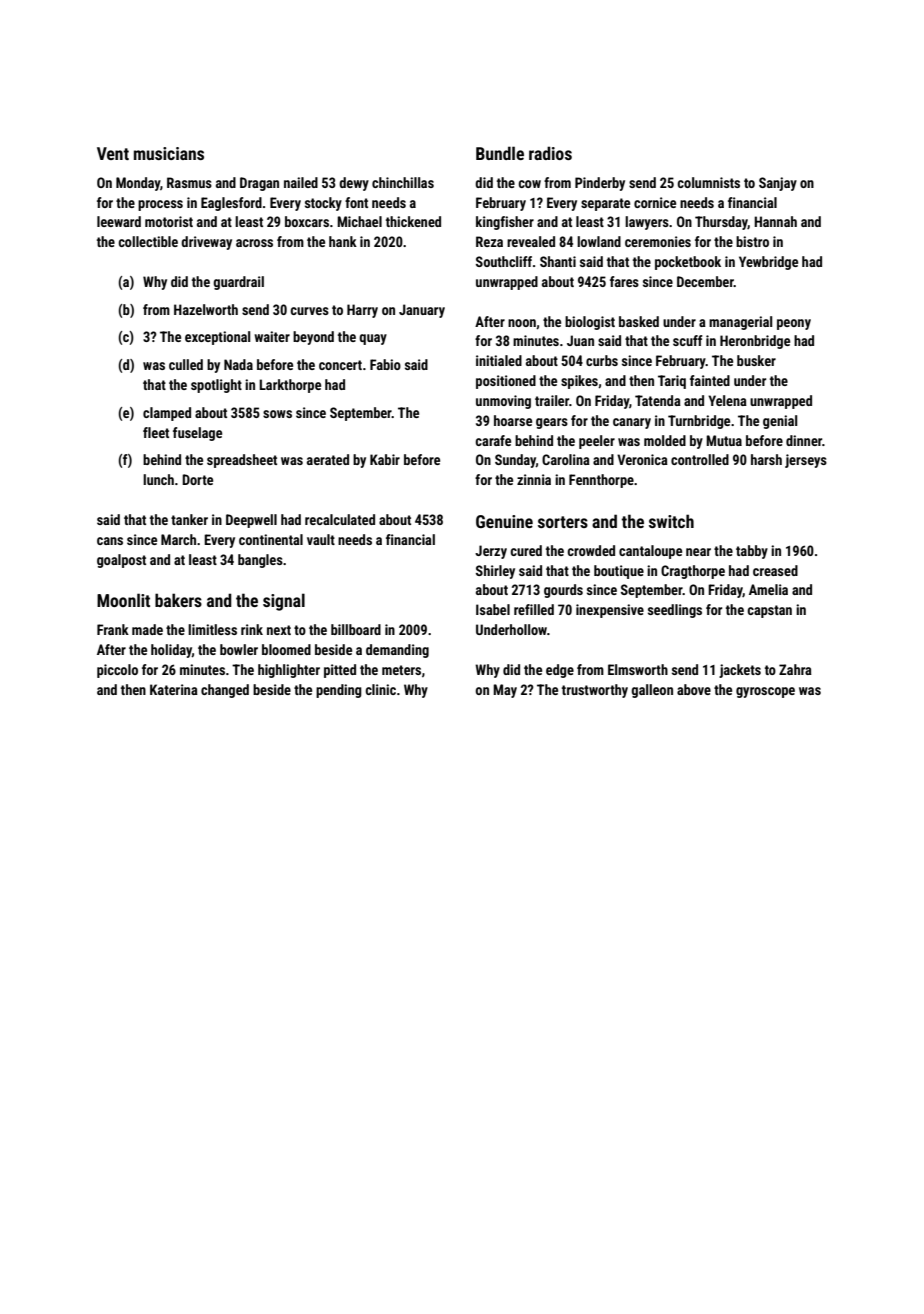  Describe the element at coordinates (500, 153) in the screenshot. I see `Bundle` at that location.
